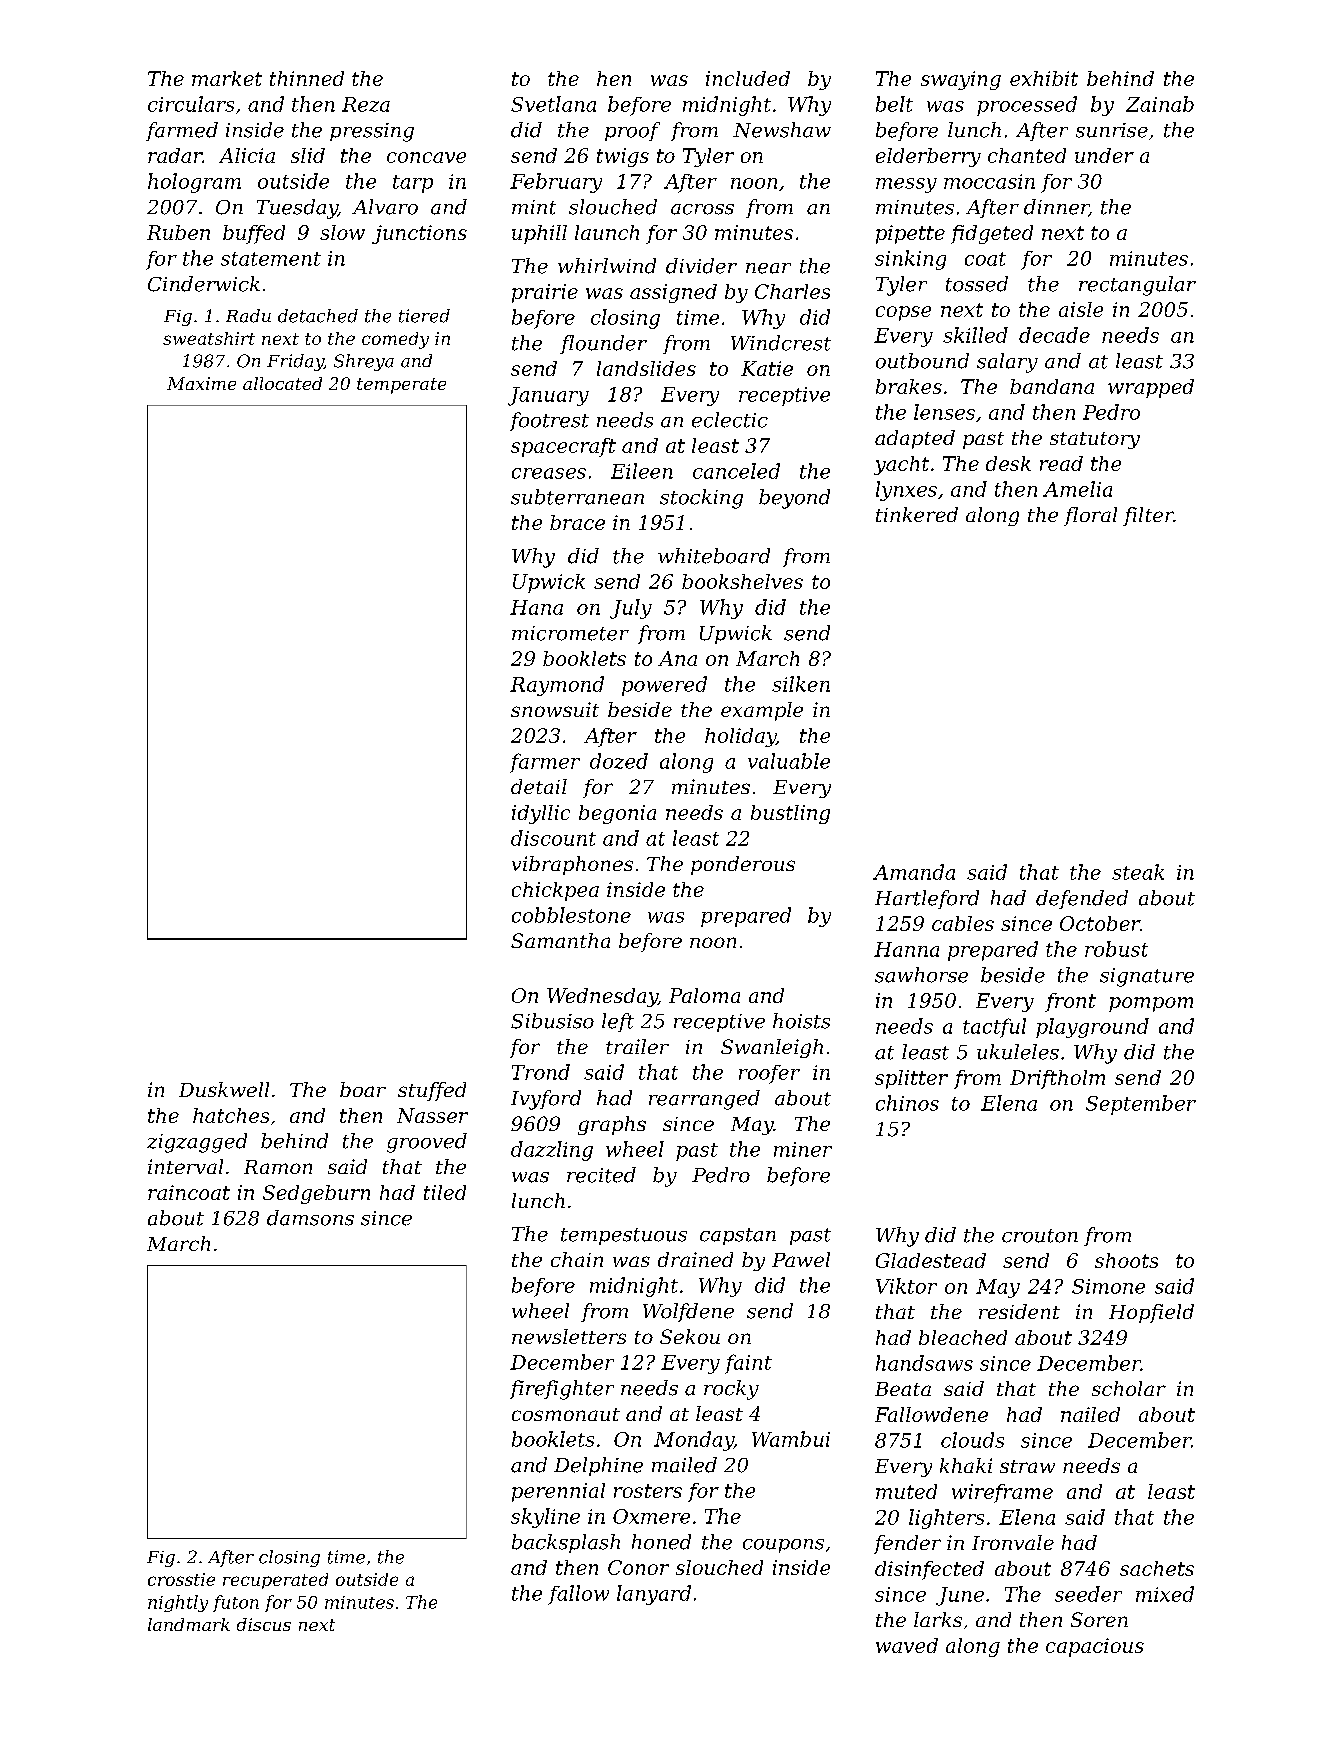  What do you see at coordinates (1112, 130) in the screenshot?
I see `sunrise` at bounding box center [1112, 130].
